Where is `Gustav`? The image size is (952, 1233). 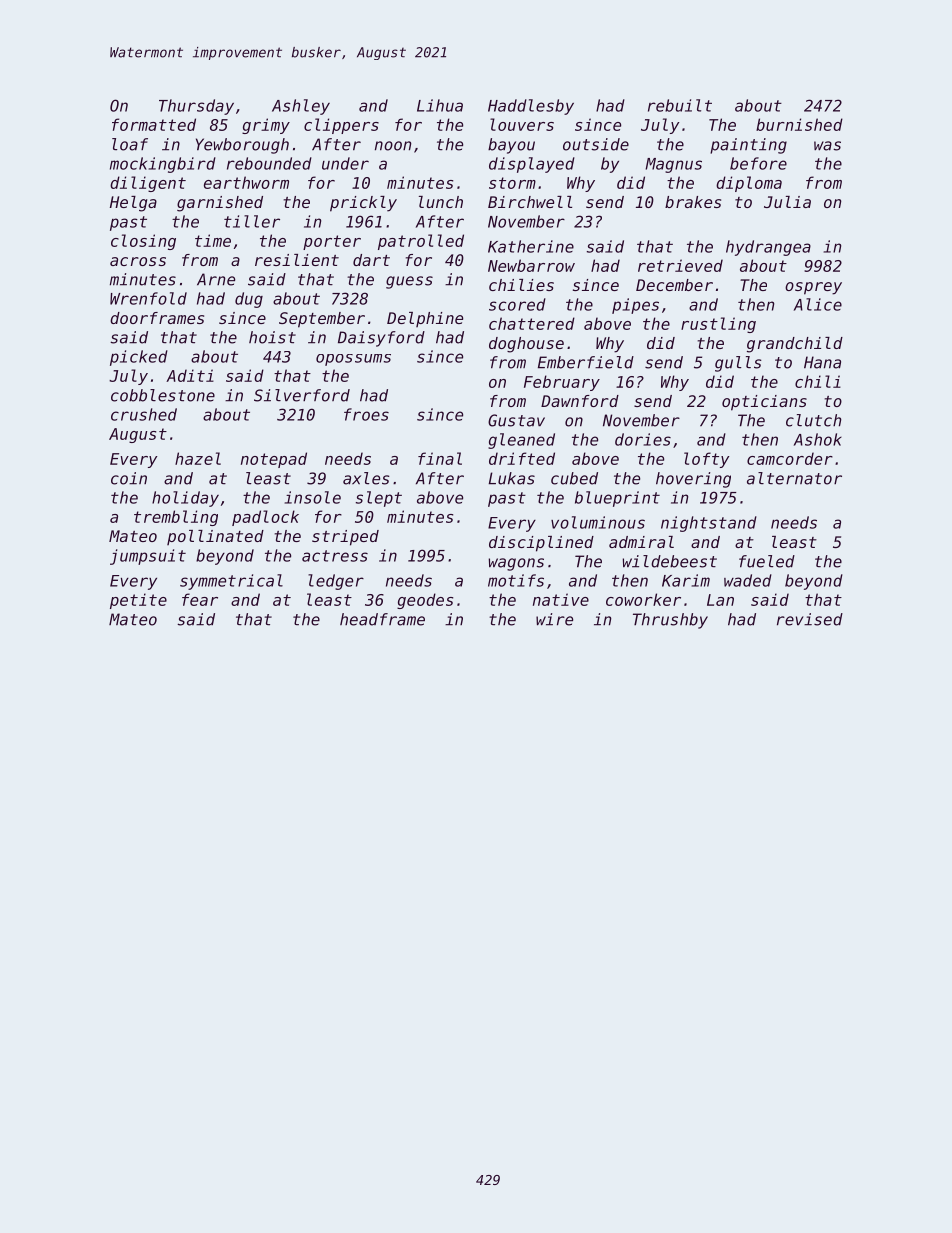 Gustav is located at coordinates (516, 420).
